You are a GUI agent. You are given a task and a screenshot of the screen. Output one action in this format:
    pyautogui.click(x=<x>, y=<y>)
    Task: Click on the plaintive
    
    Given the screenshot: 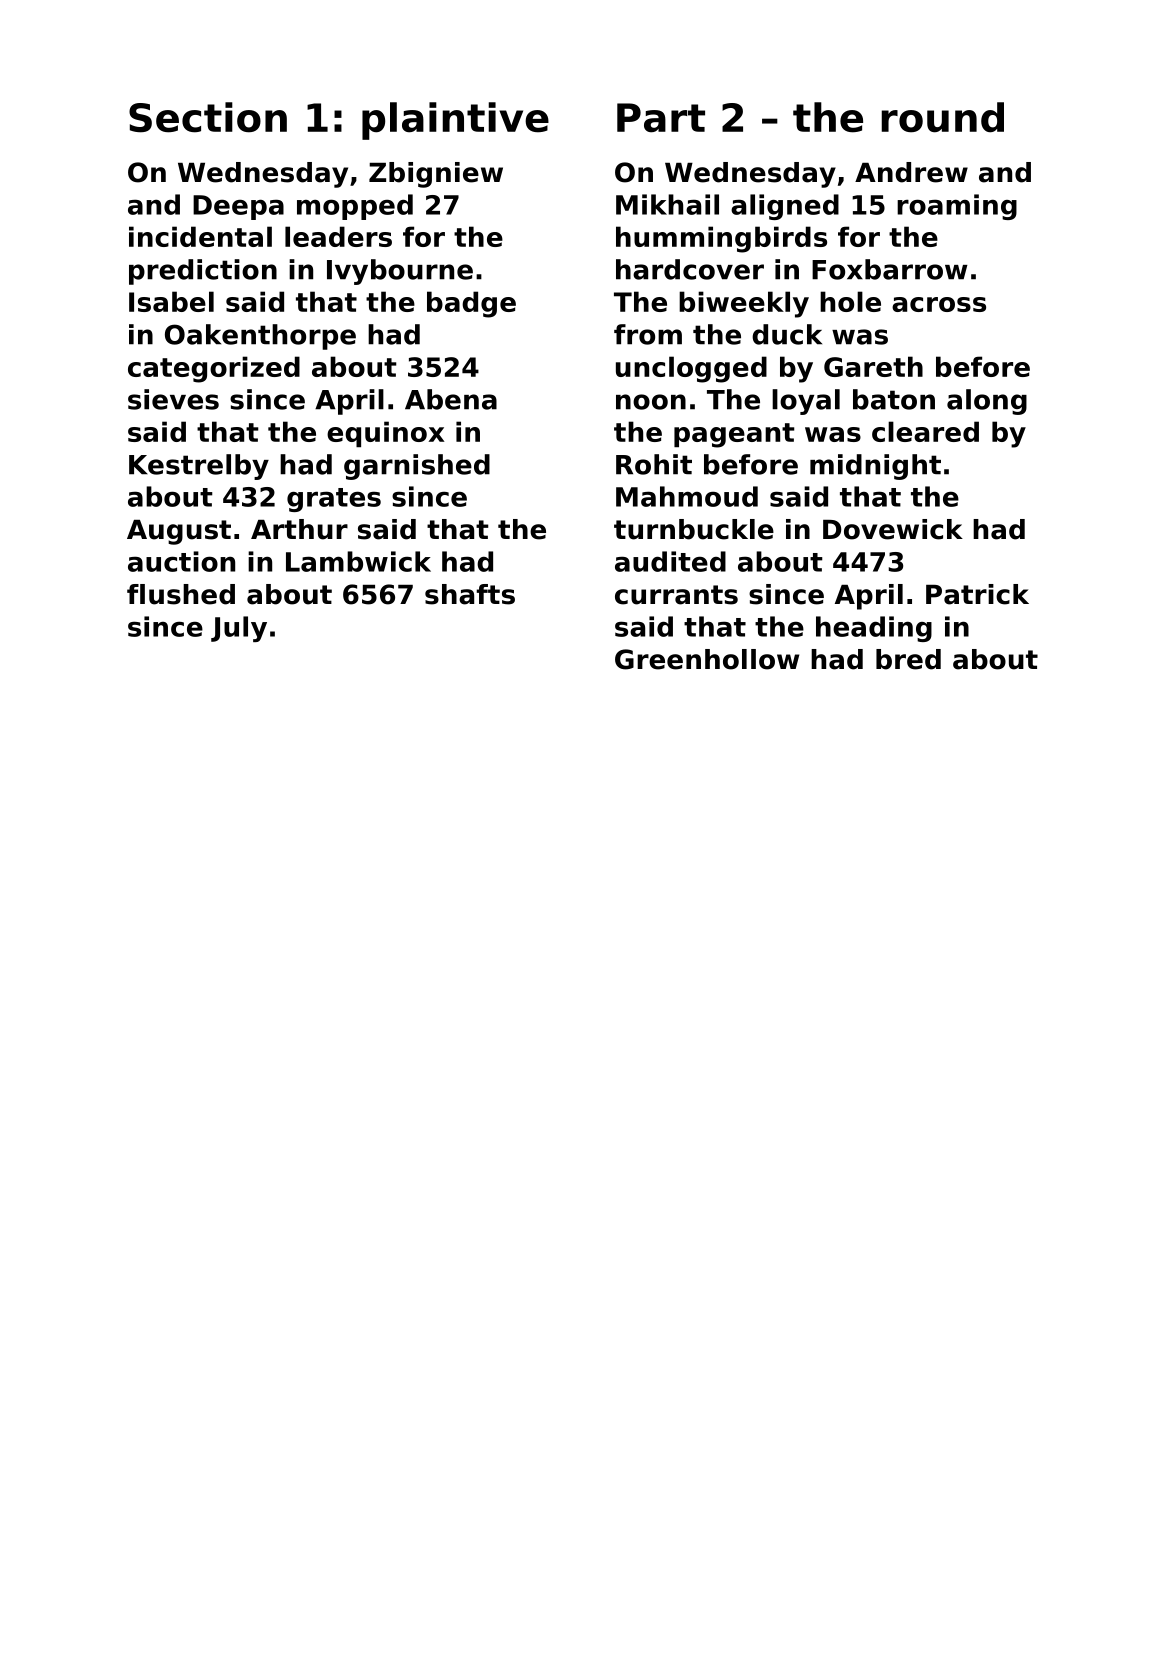 What is the action you would take?
    pyautogui.click(x=455, y=121)
